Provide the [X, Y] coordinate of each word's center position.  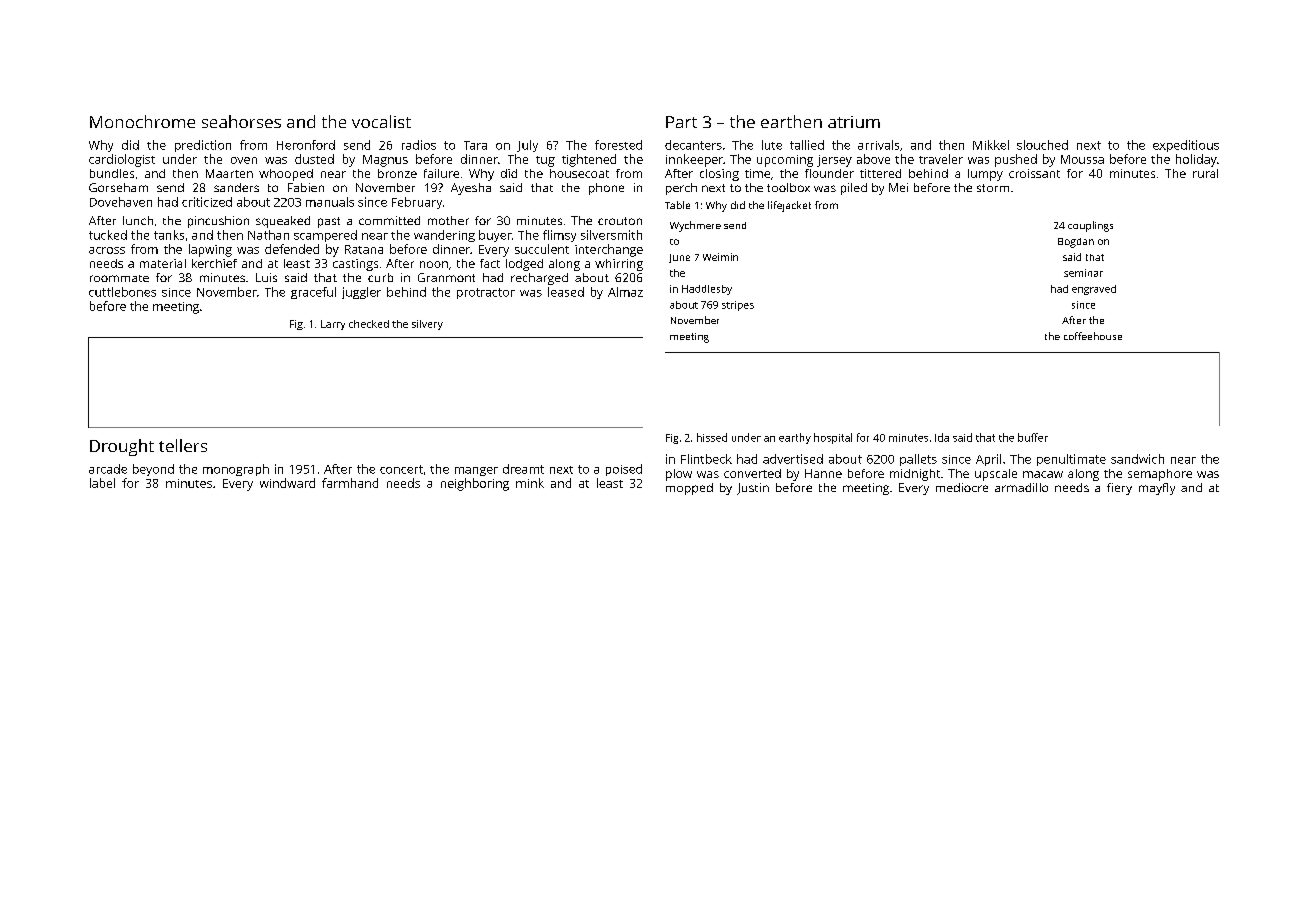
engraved [1094, 290]
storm [993, 188]
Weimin [720, 257]
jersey [834, 161]
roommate [119, 278]
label [102, 483]
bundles [112, 173]
